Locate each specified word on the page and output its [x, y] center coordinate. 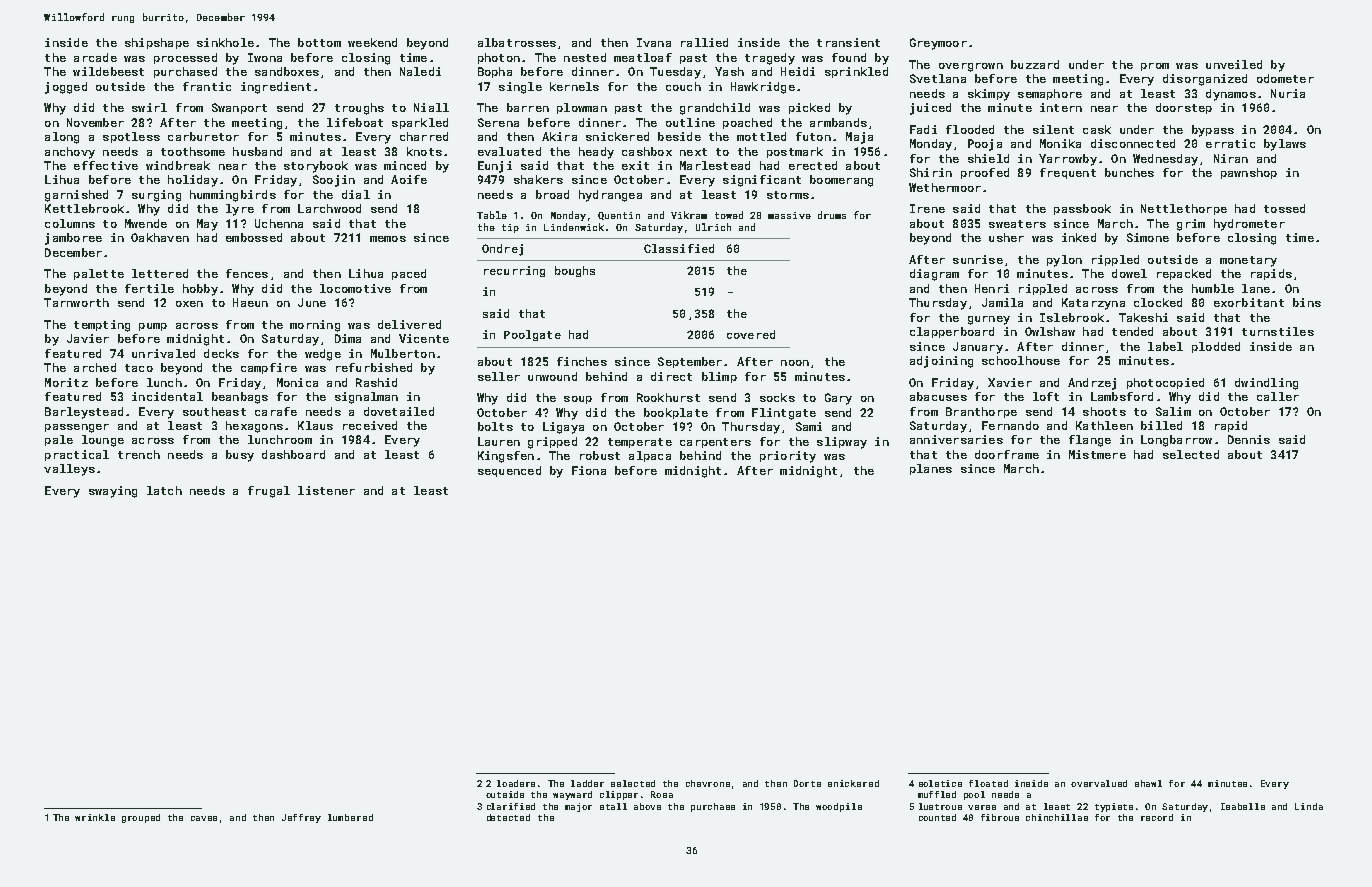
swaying [113, 492]
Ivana [654, 42]
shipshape [157, 43]
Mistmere [1097, 454]
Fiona [589, 470]
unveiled [1234, 64]
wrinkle [95, 817]
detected [508, 817]
